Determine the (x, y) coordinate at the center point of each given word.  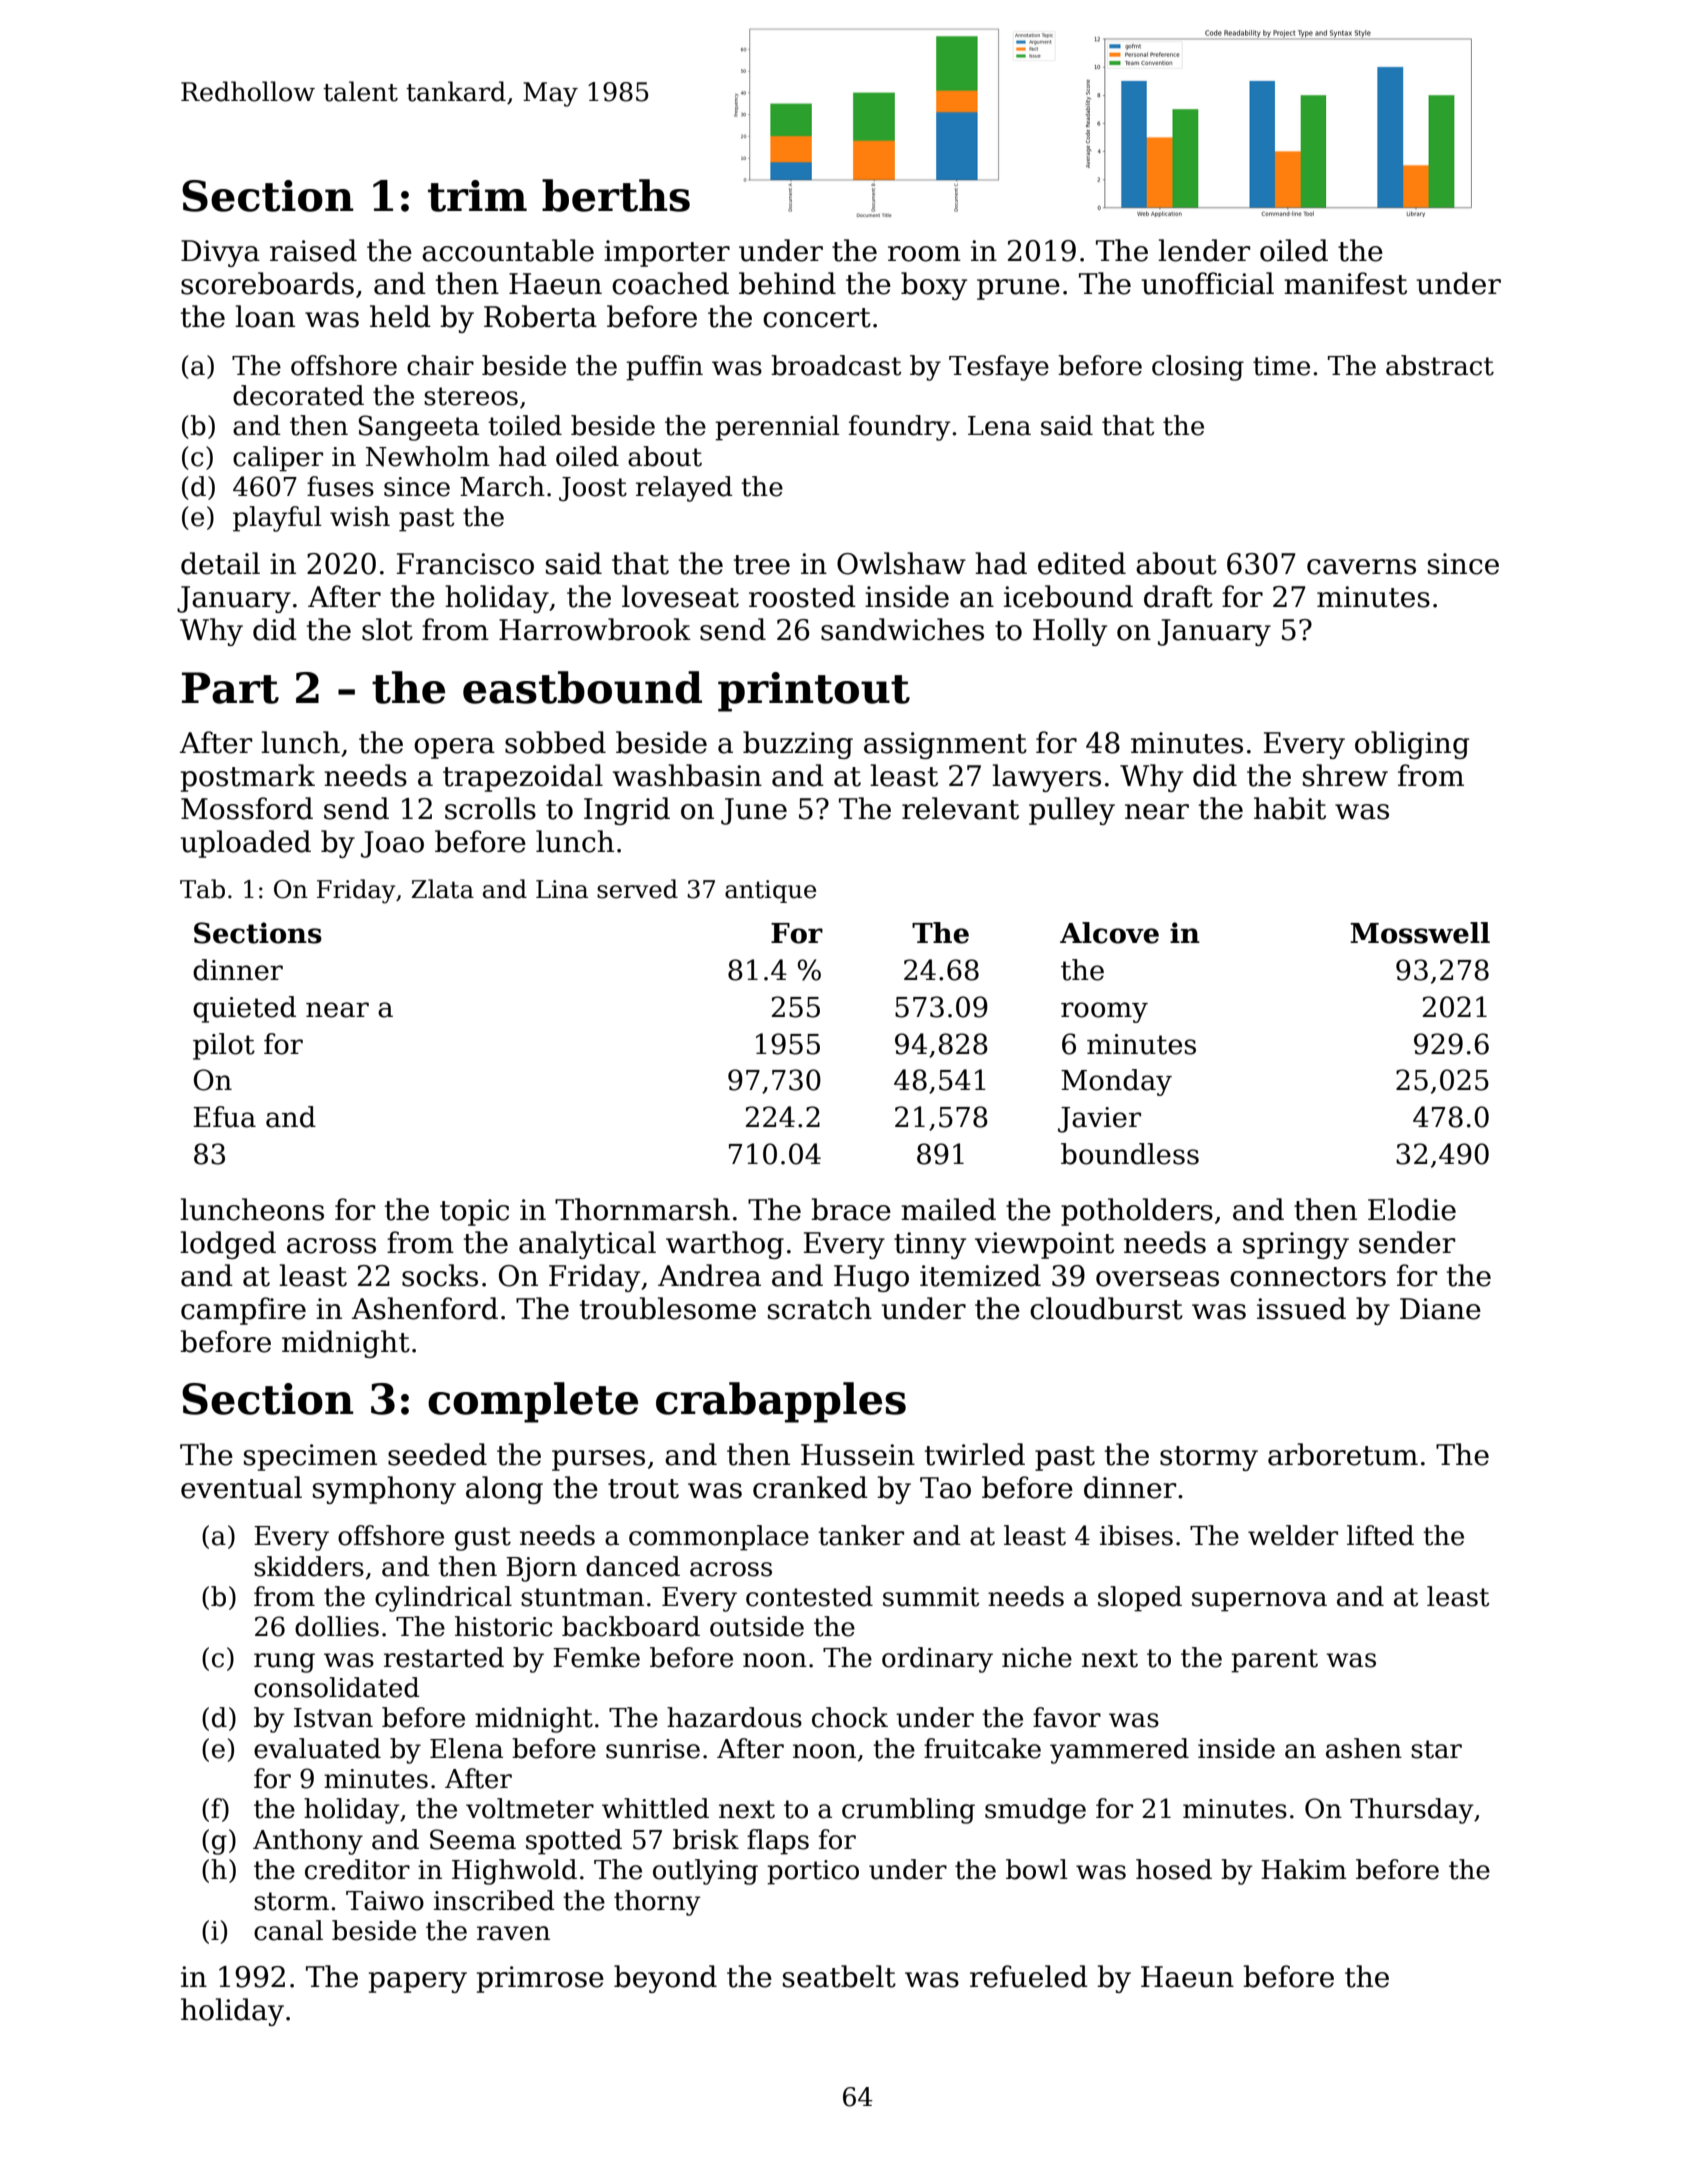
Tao (945, 1488)
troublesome (668, 1308)
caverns (1361, 567)
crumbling (908, 1811)
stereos (471, 396)
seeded (437, 1454)
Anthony (308, 1842)
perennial (777, 428)
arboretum (1343, 1454)
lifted (1380, 1535)
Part (230, 688)
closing (1198, 368)
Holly (1070, 632)
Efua (224, 1117)
